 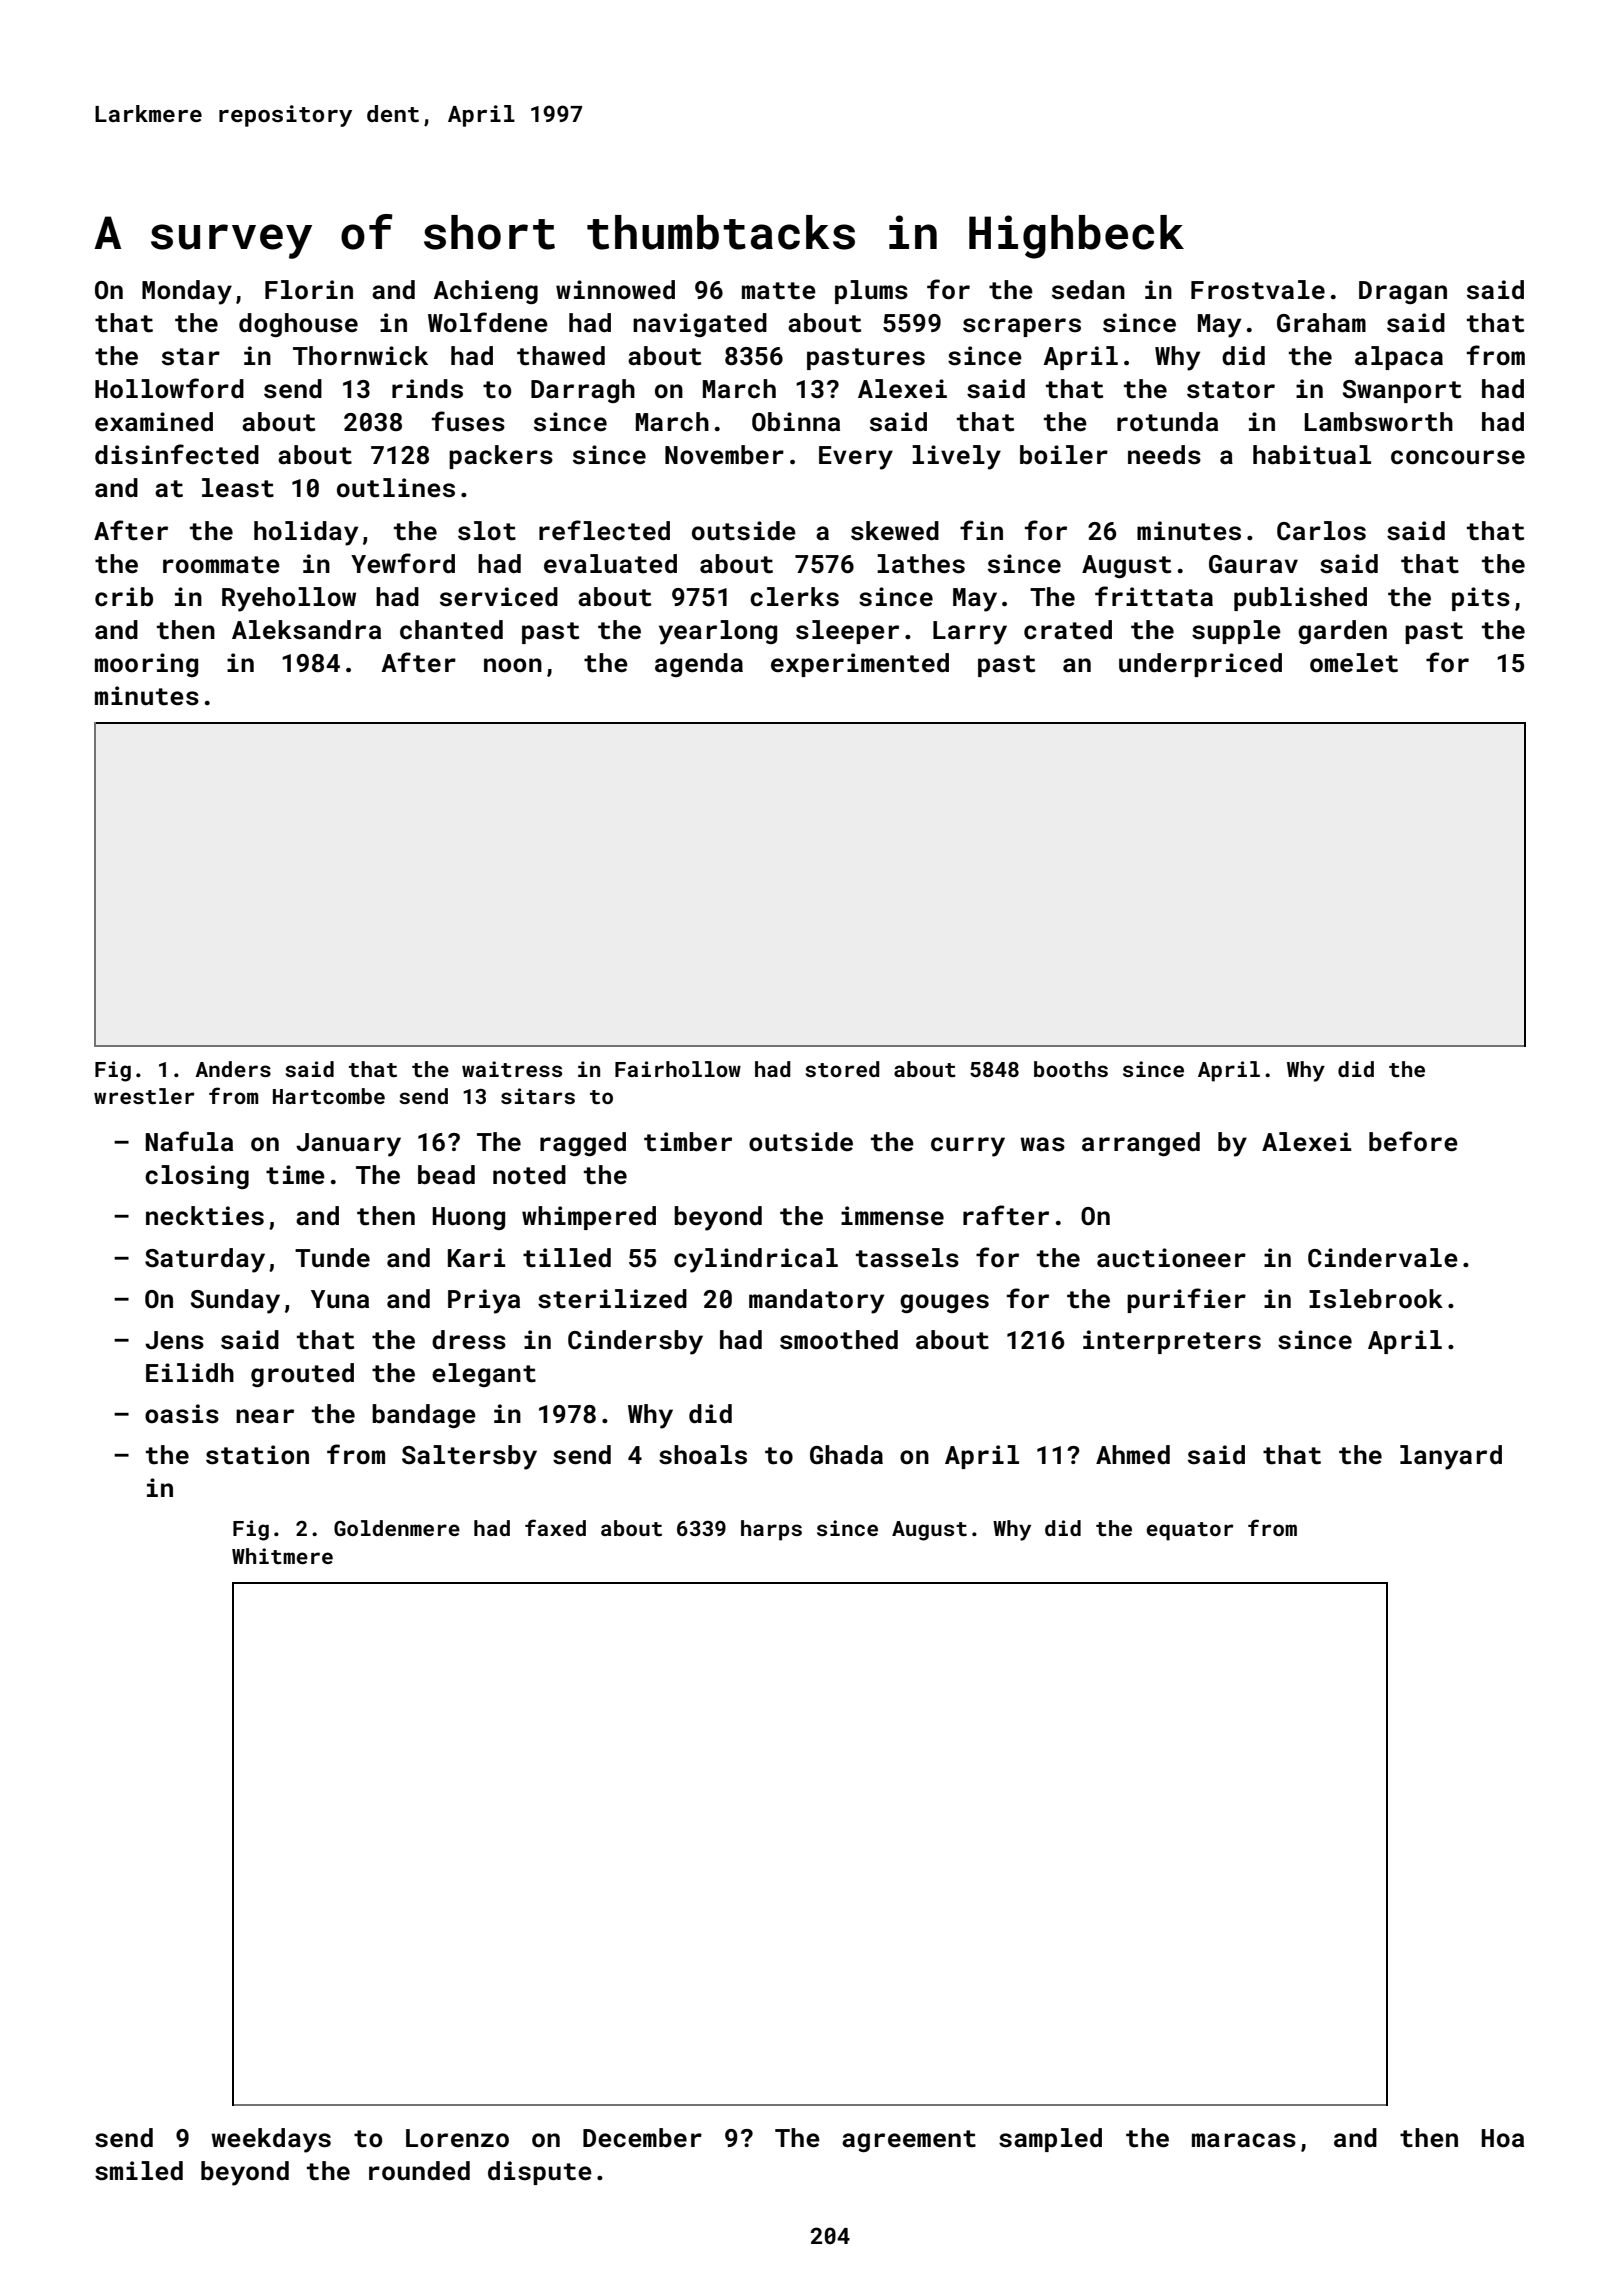 What do you see at coordinates (1354, 663) in the screenshot?
I see `omelet` at bounding box center [1354, 663].
